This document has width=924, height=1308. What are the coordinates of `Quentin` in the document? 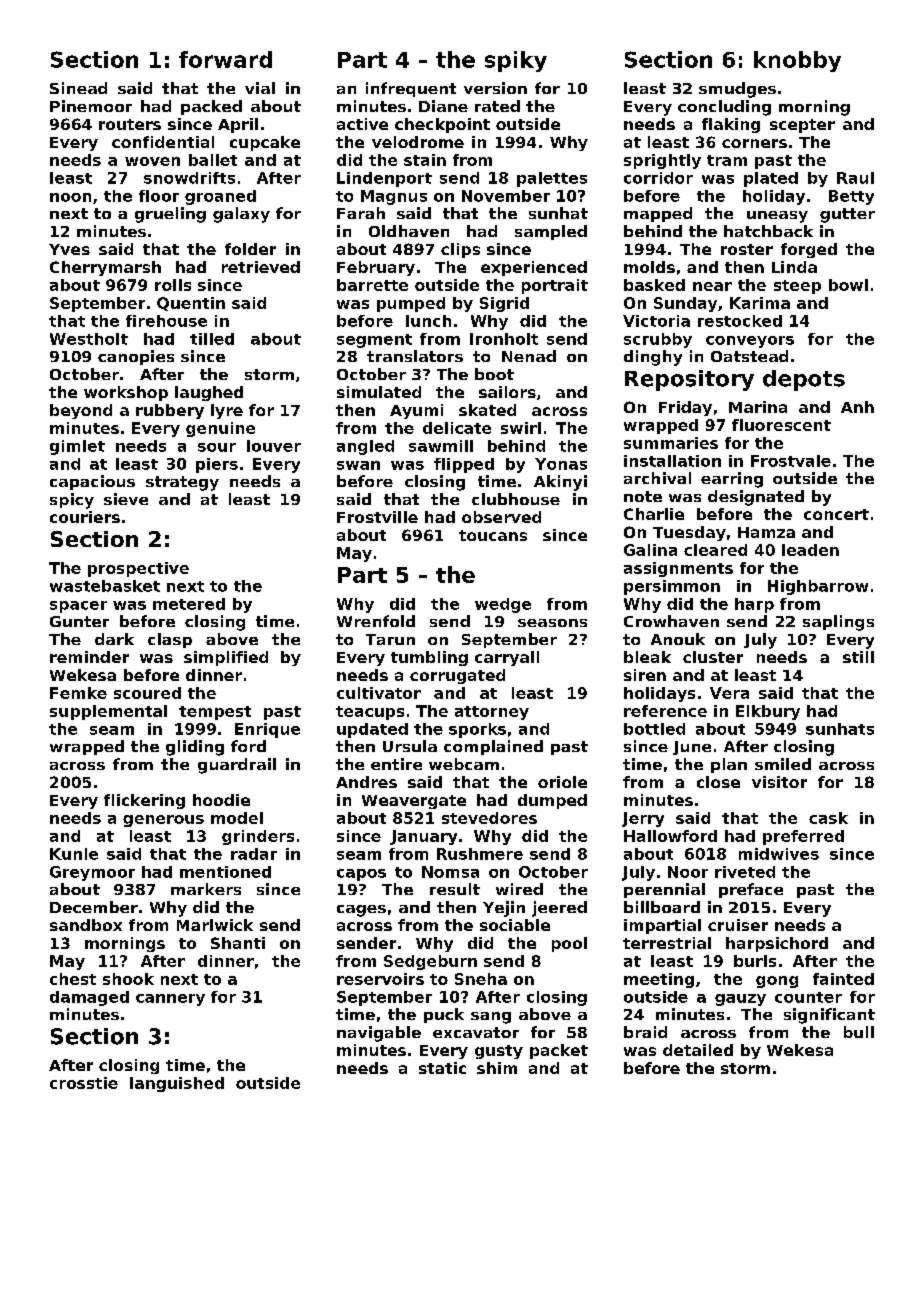 It's located at (191, 304).
